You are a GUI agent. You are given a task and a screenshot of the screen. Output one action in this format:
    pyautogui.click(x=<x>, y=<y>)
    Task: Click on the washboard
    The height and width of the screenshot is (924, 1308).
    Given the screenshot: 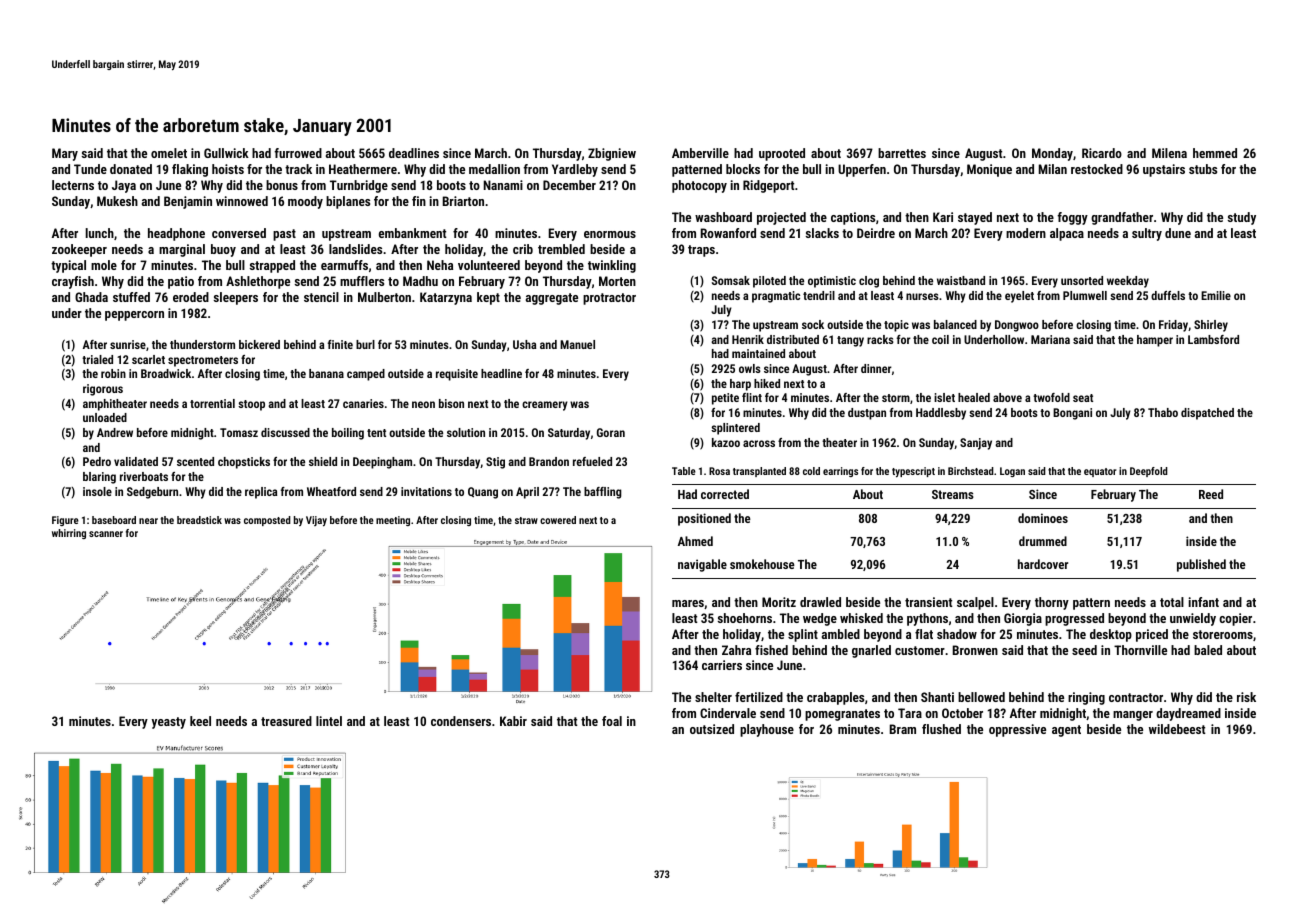 What is the action you would take?
    pyautogui.click(x=723, y=217)
